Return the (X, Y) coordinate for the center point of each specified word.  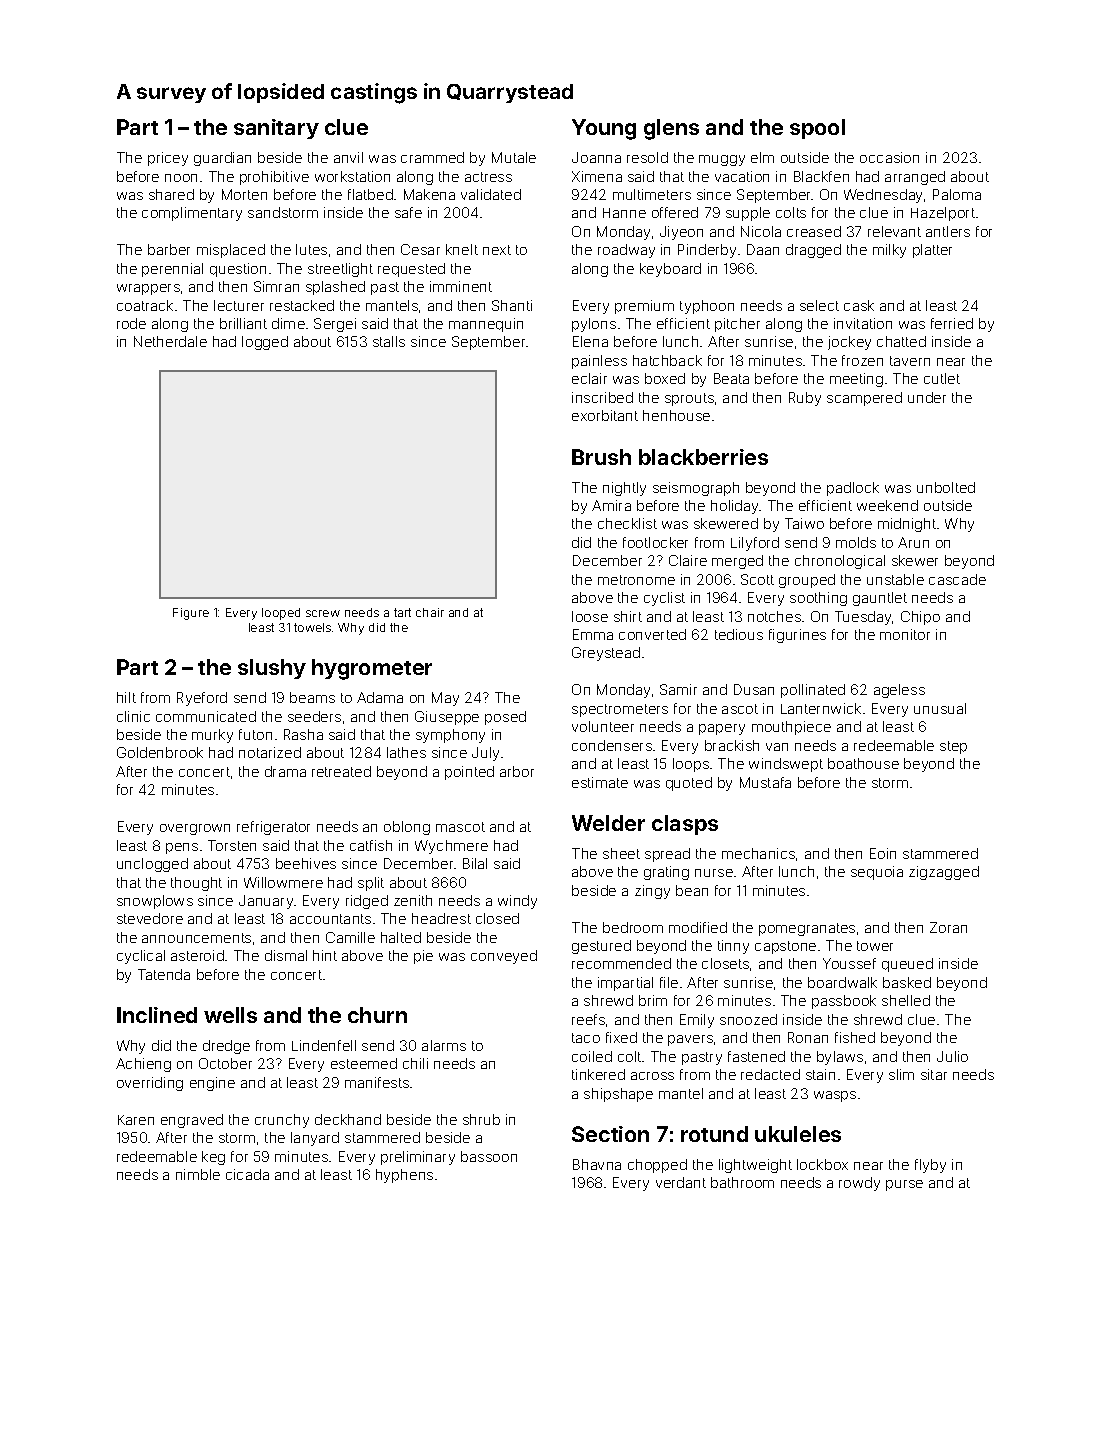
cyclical (141, 957)
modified (698, 927)
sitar (934, 1074)
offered (675, 212)
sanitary (276, 129)
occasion (889, 157)
